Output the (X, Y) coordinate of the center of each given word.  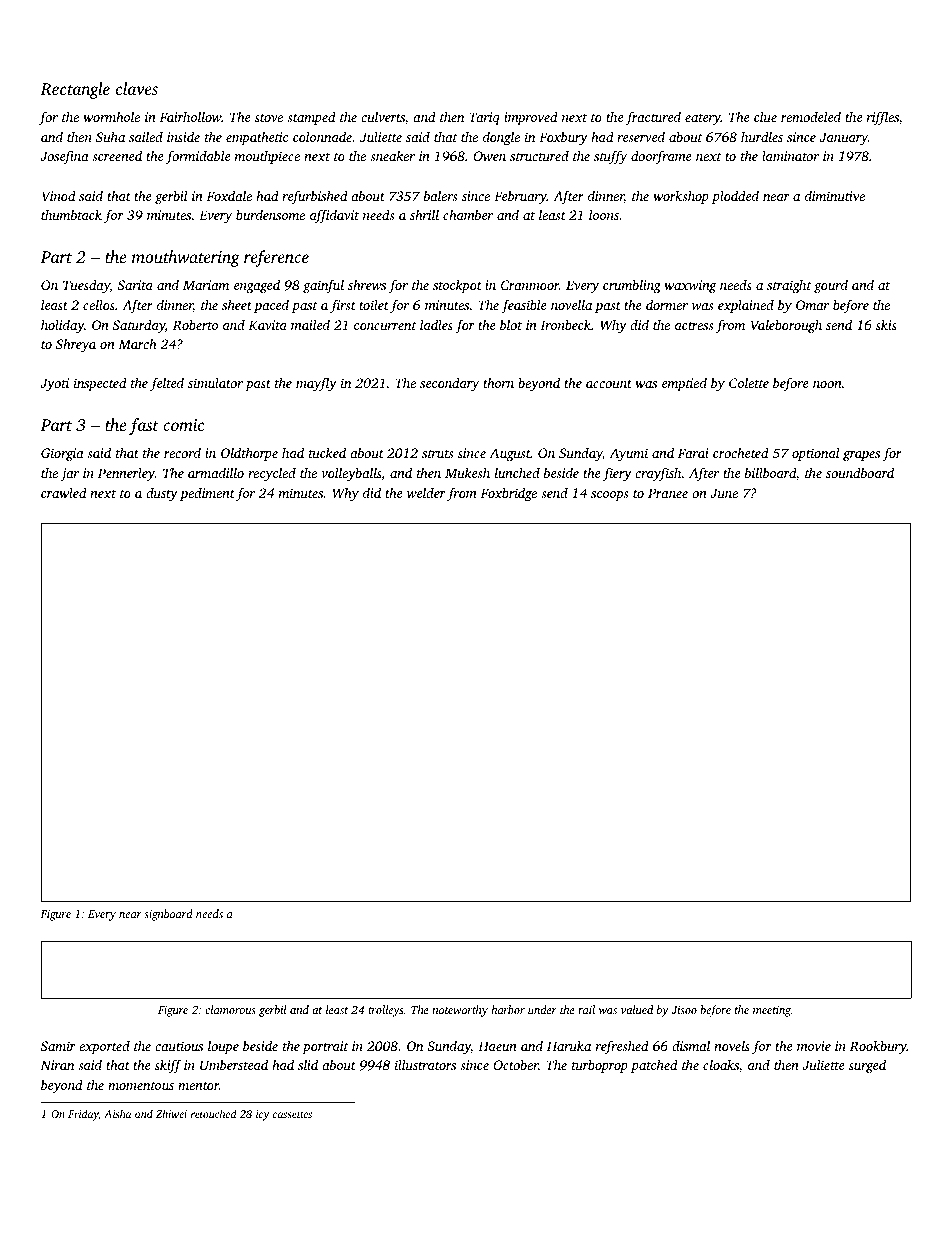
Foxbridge (508, 494)
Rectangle (75, 90)
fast (144, 426)
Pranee (668, 493)
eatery (703, 119)
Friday (83, 1115)
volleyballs (351, 474)
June (724, 493)
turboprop (600, 1066)
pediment (207, 494)
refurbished (315, 197)
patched (654, 1066)
